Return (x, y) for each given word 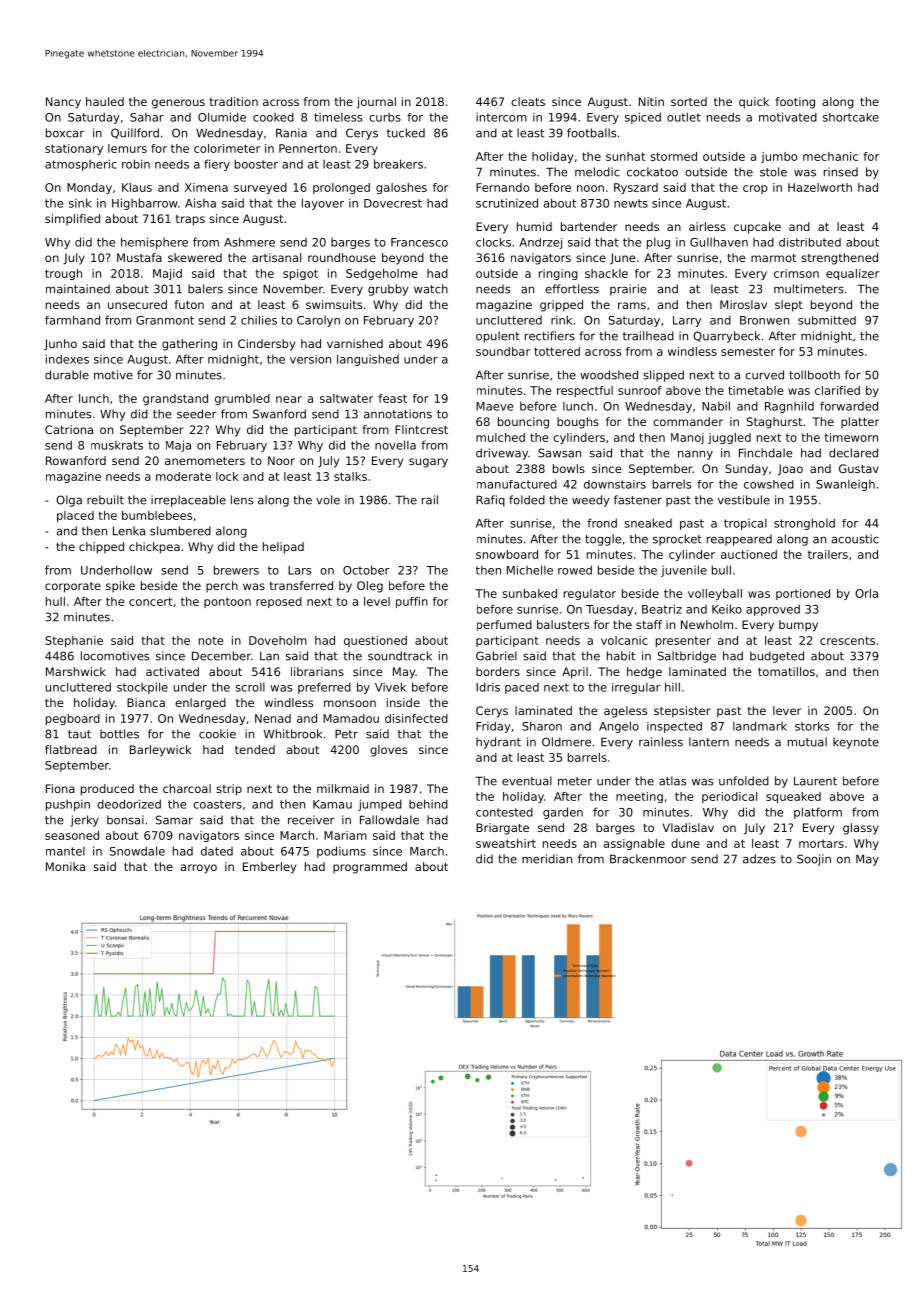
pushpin (68, 805)
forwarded (849, 406)
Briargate (502, 829)
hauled (105, 101)
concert (150, 601)
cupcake (757, 228)
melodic (597, 172)
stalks (350, 476)
